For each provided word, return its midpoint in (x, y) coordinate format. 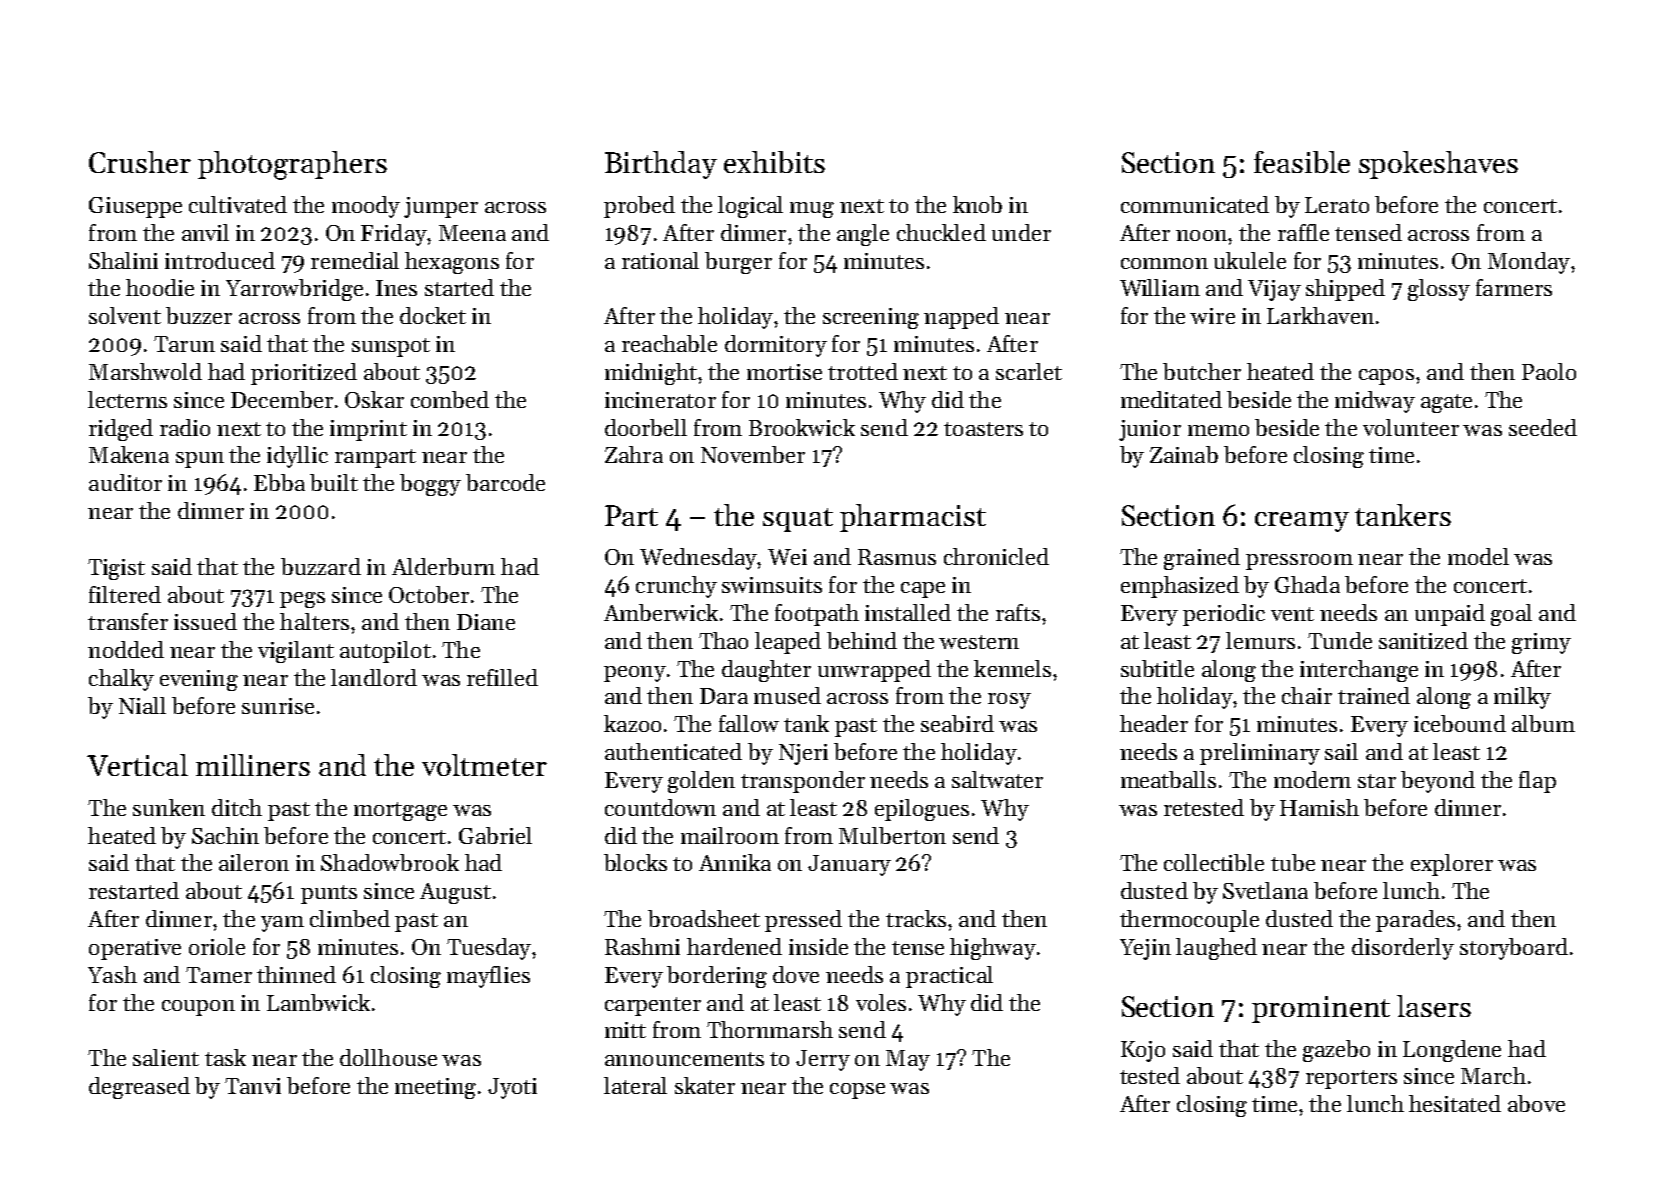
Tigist (116, 569)
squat (798, 520)
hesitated (1455, 1103)
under (1021, 232)
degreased (139, 1088)
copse (857, 1091)
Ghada (1307, 584)
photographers (292, 165)
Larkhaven (1320, 315)
